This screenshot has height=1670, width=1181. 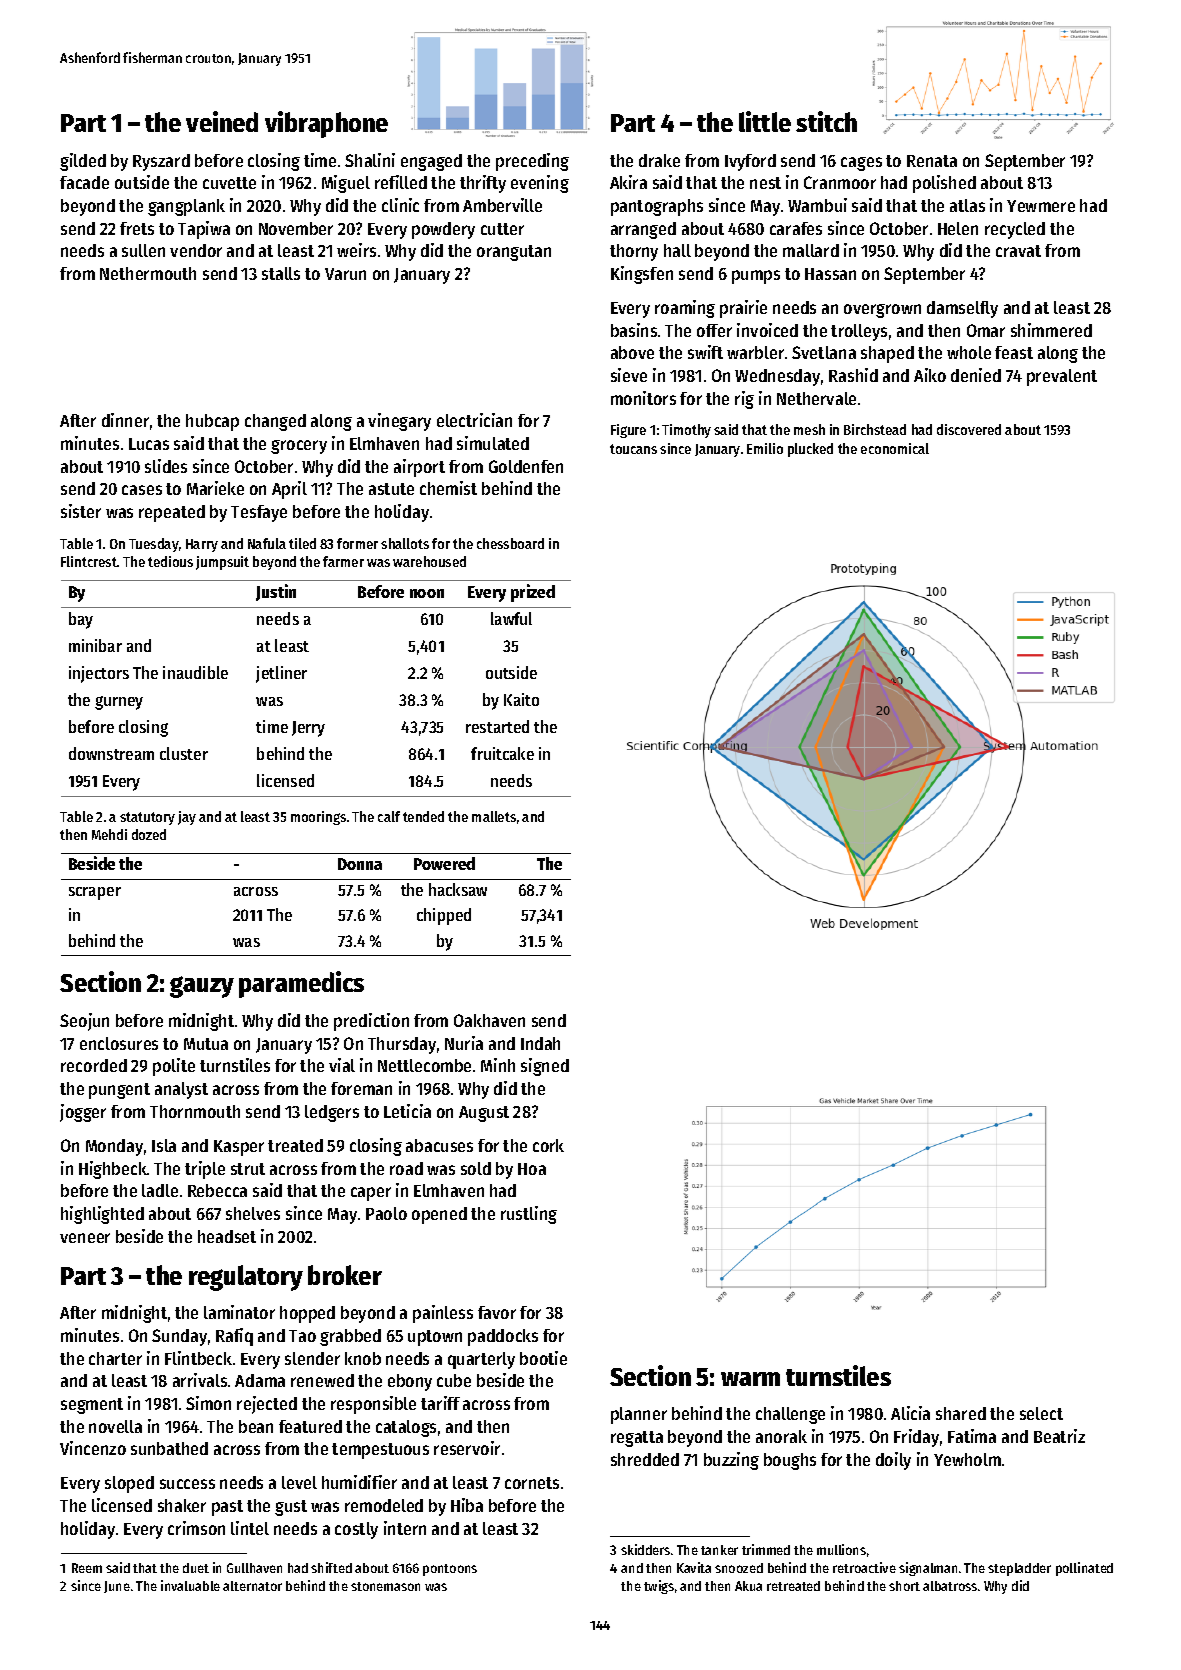 I want to click on cork, so click(x=548, y=1145).
